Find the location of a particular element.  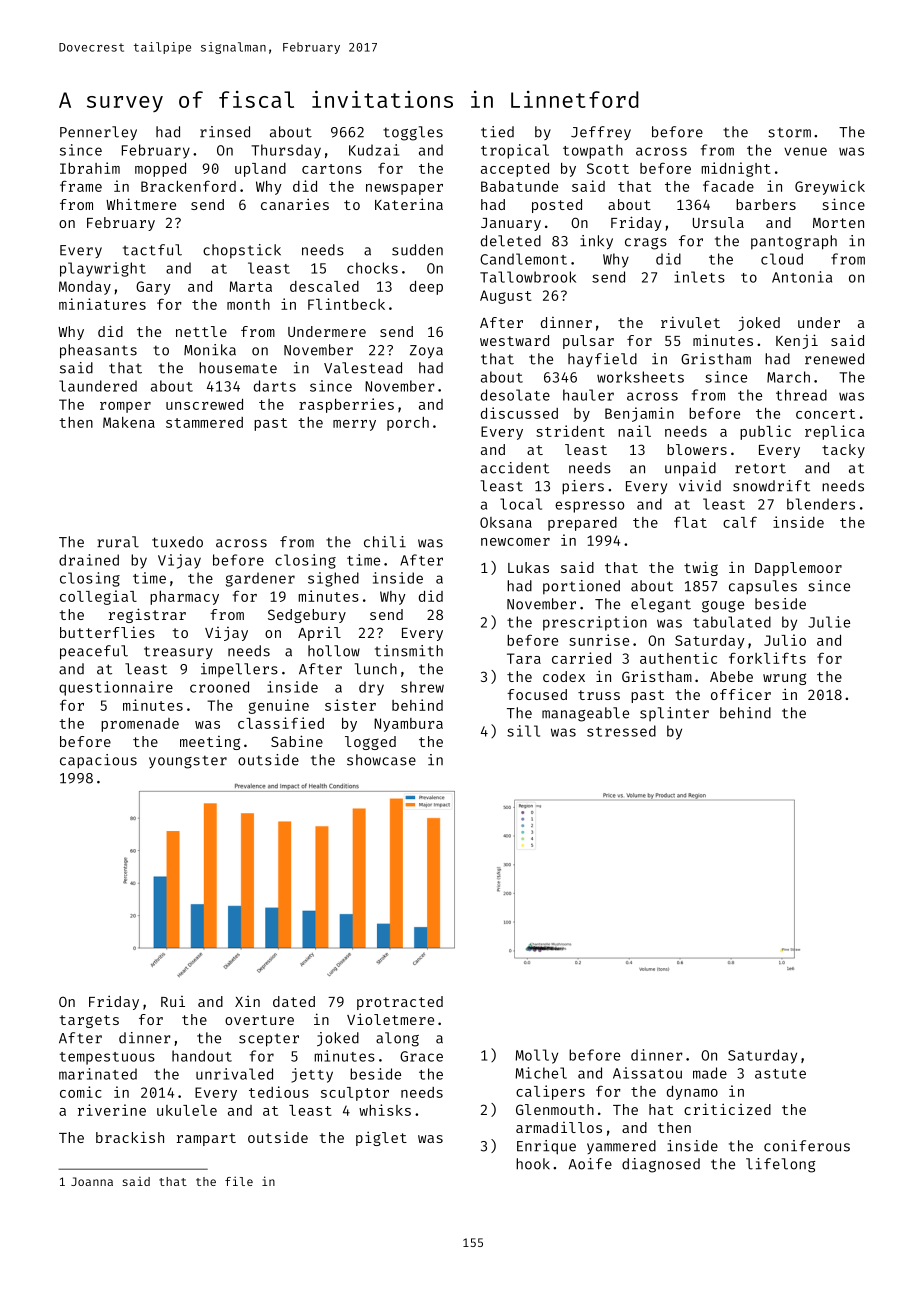

frame is located at coordinates (81, 186).
